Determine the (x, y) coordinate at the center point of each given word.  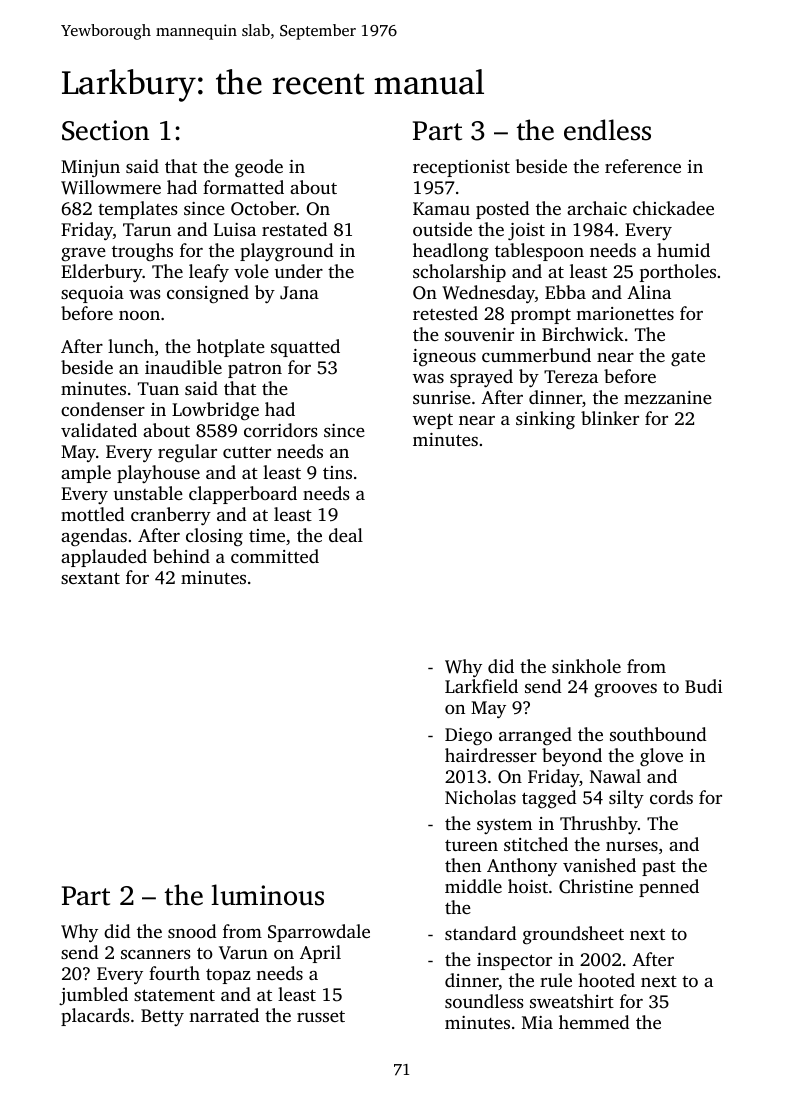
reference (643, 166)
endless (607, 130)
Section (105, 130)
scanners (156, 954)
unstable (148, 493)
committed (275, 556)
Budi (703, 686)
